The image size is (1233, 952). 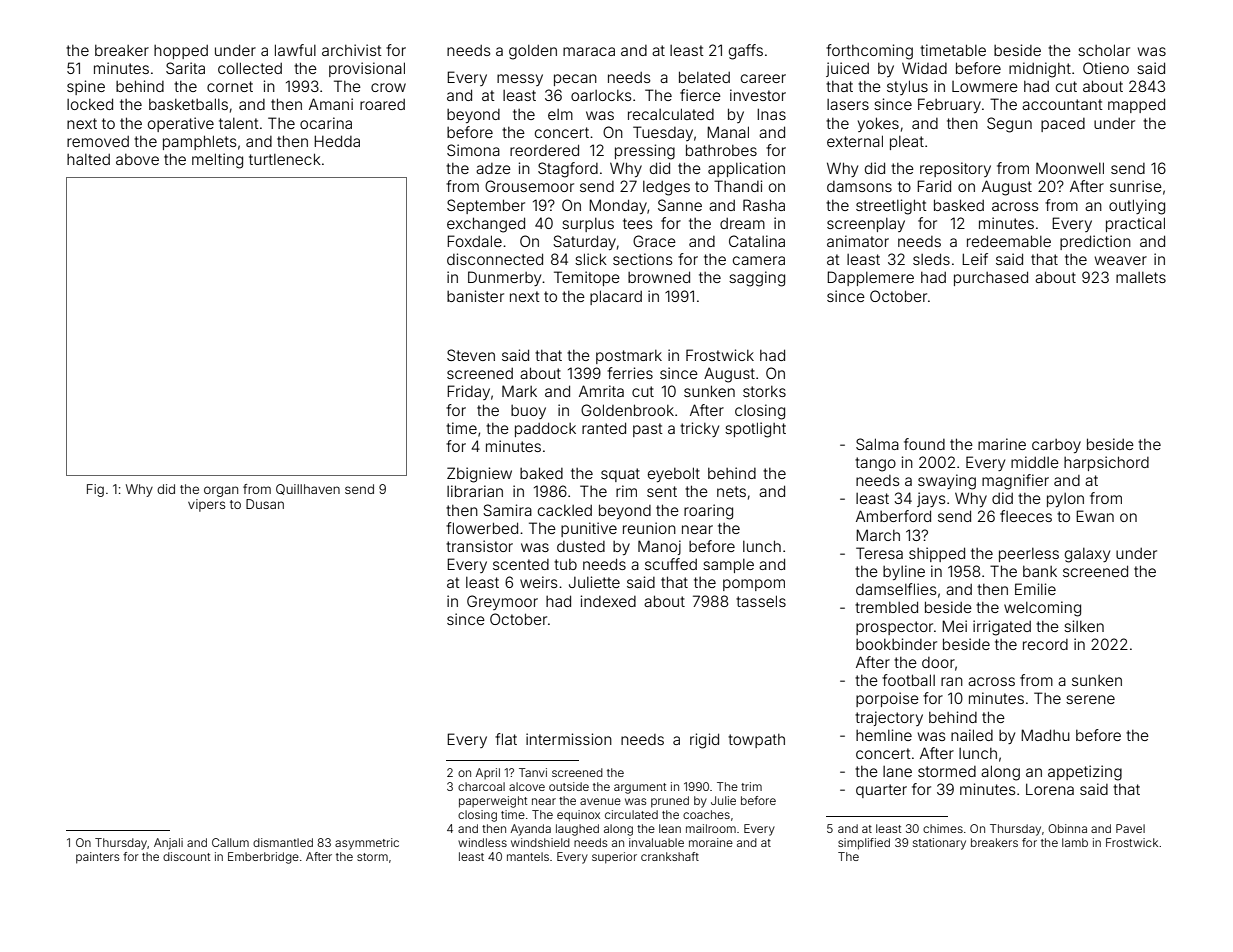 I want to click on Catalina, so click(x=757, y=241).
